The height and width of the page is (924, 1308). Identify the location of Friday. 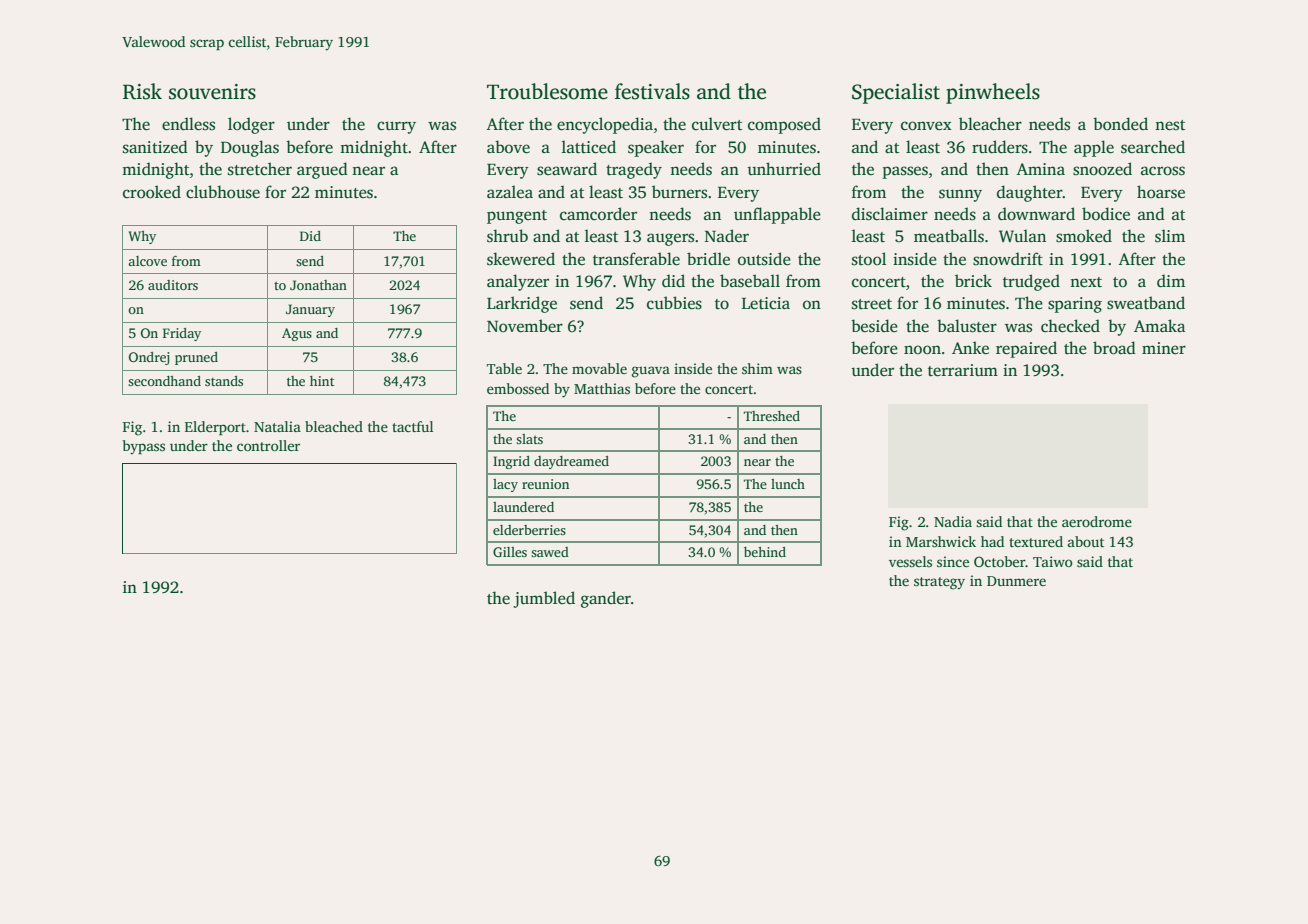
(182, 334).
